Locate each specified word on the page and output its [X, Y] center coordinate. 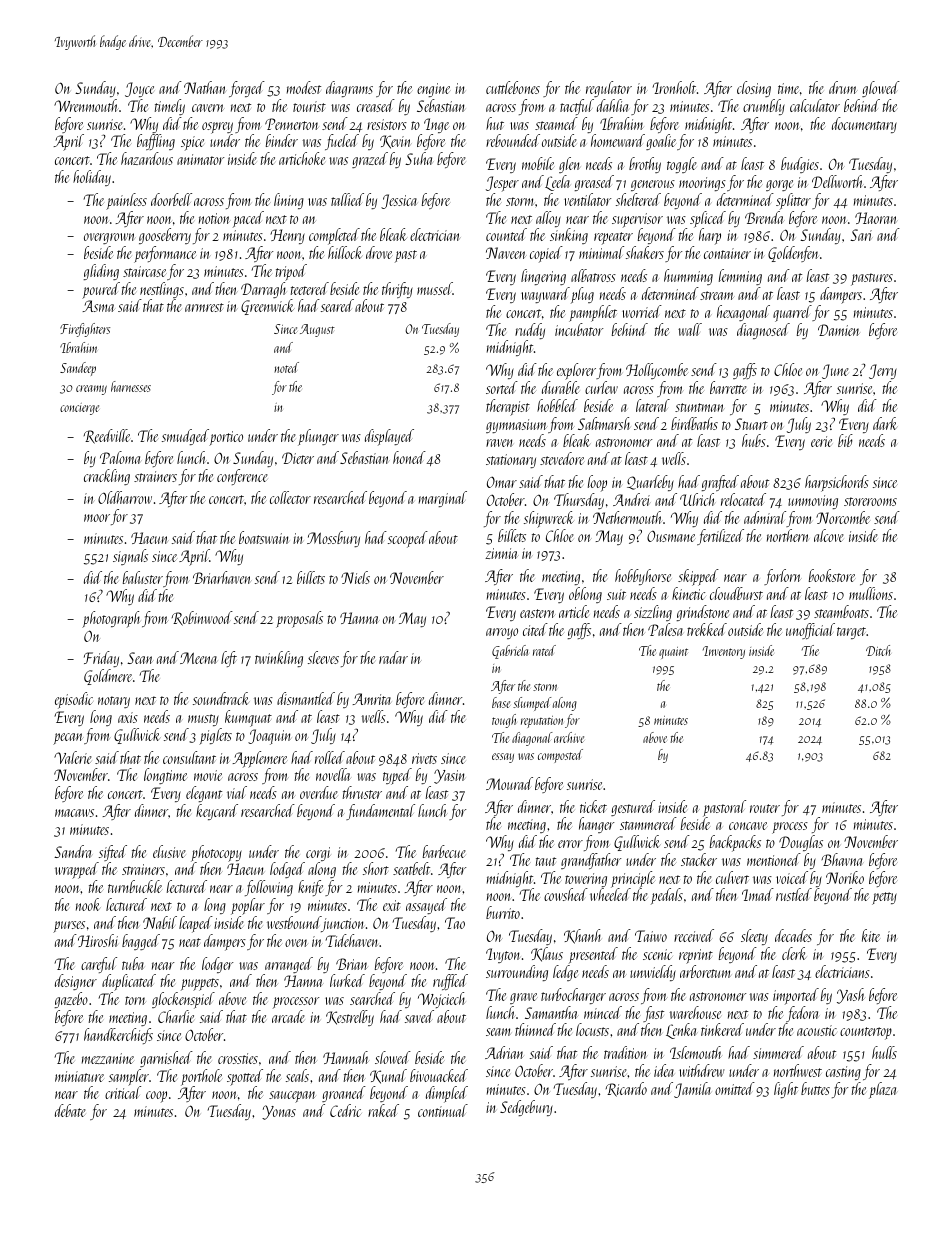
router [765, 808]
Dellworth [837, 181]
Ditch [878, 650]
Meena [198, 658]
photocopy [216, 854]
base [501, 702]
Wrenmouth [86, 105]
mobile [538, 163]
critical [123, 1092]
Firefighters [85, 330]
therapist [508, 407]
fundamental [380, 812]
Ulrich [697, 499]
